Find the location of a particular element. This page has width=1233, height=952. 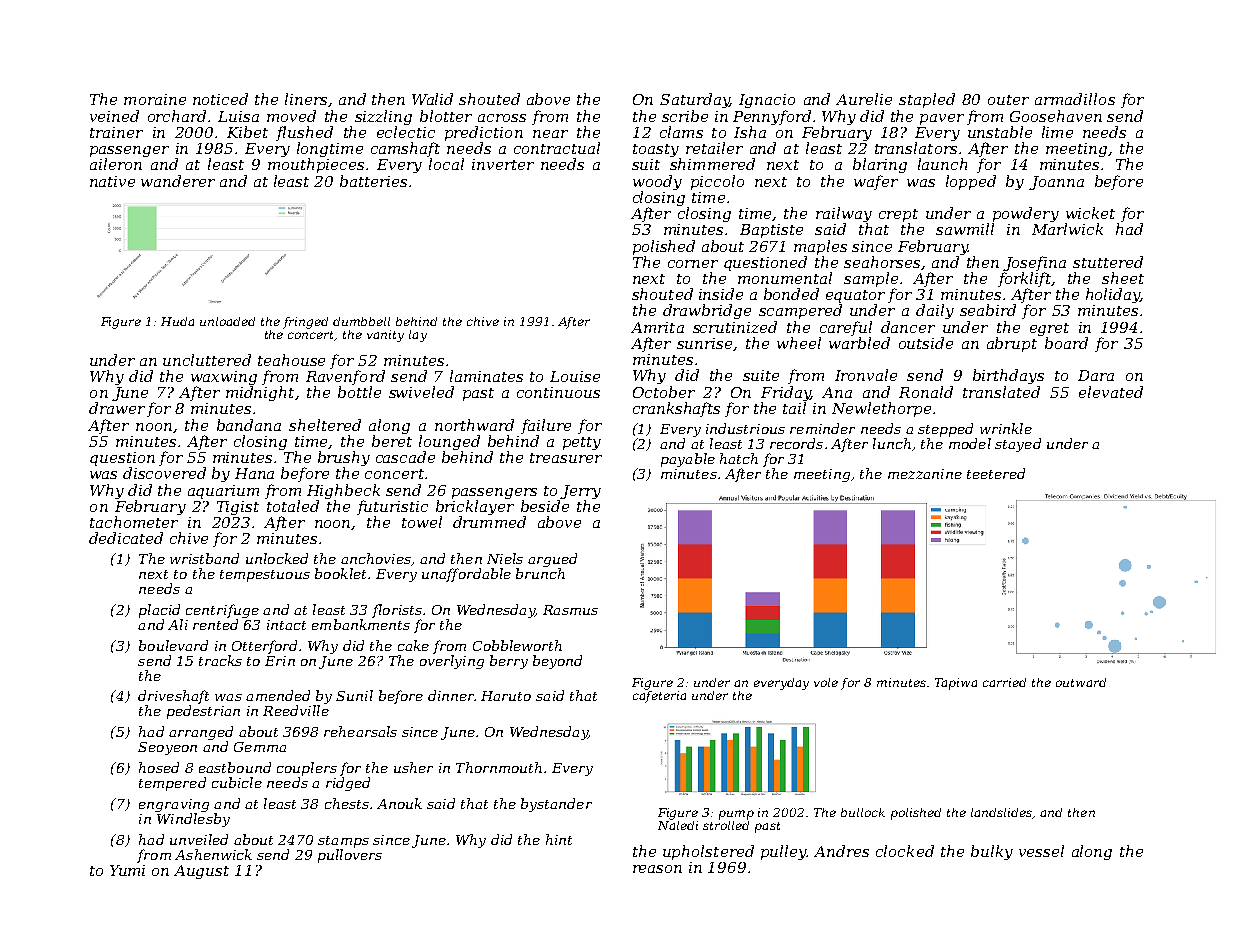

Joanna is located at coordinates (1056, 183).
